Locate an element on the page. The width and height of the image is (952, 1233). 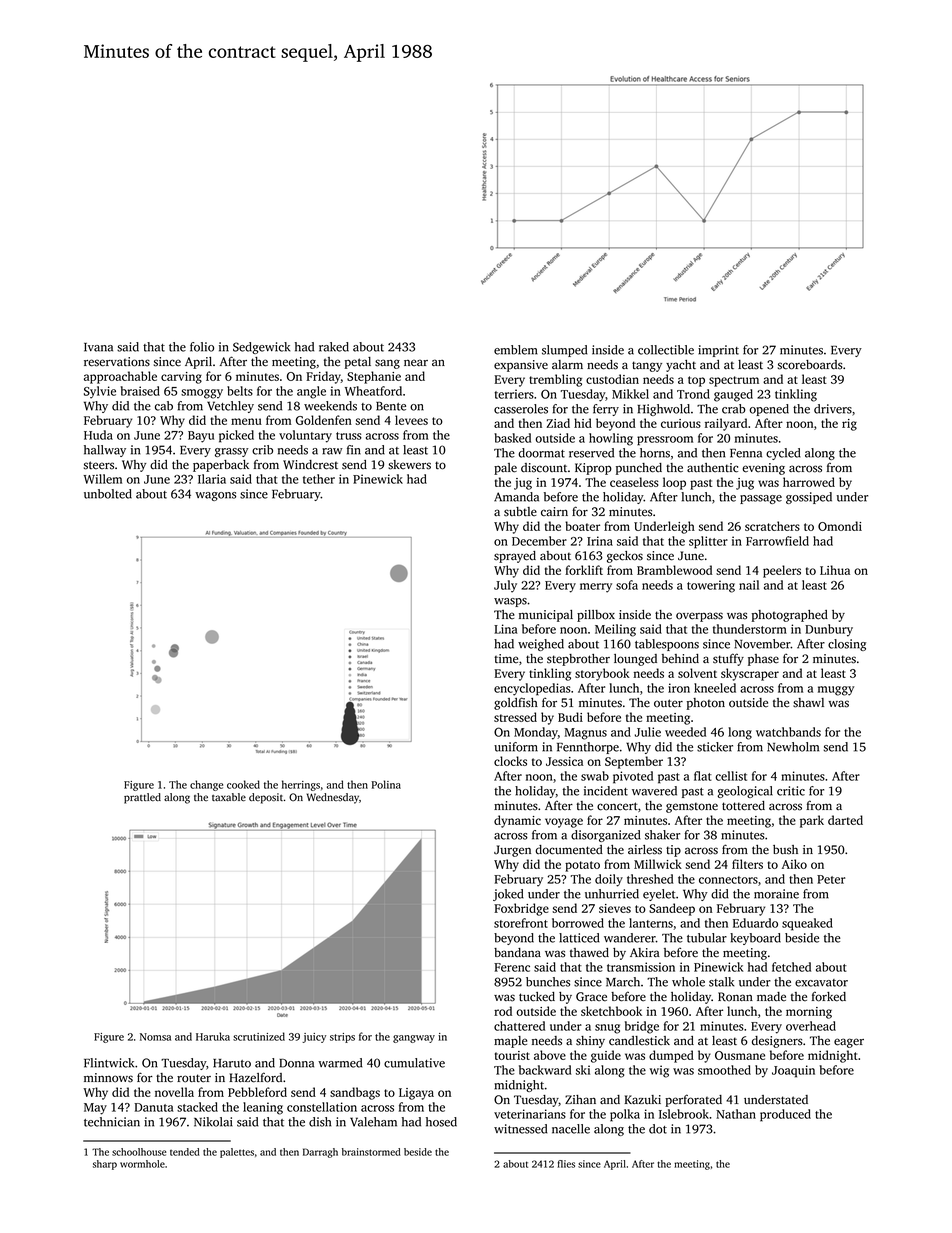
Lihua is located at coordinates (835, 570).
